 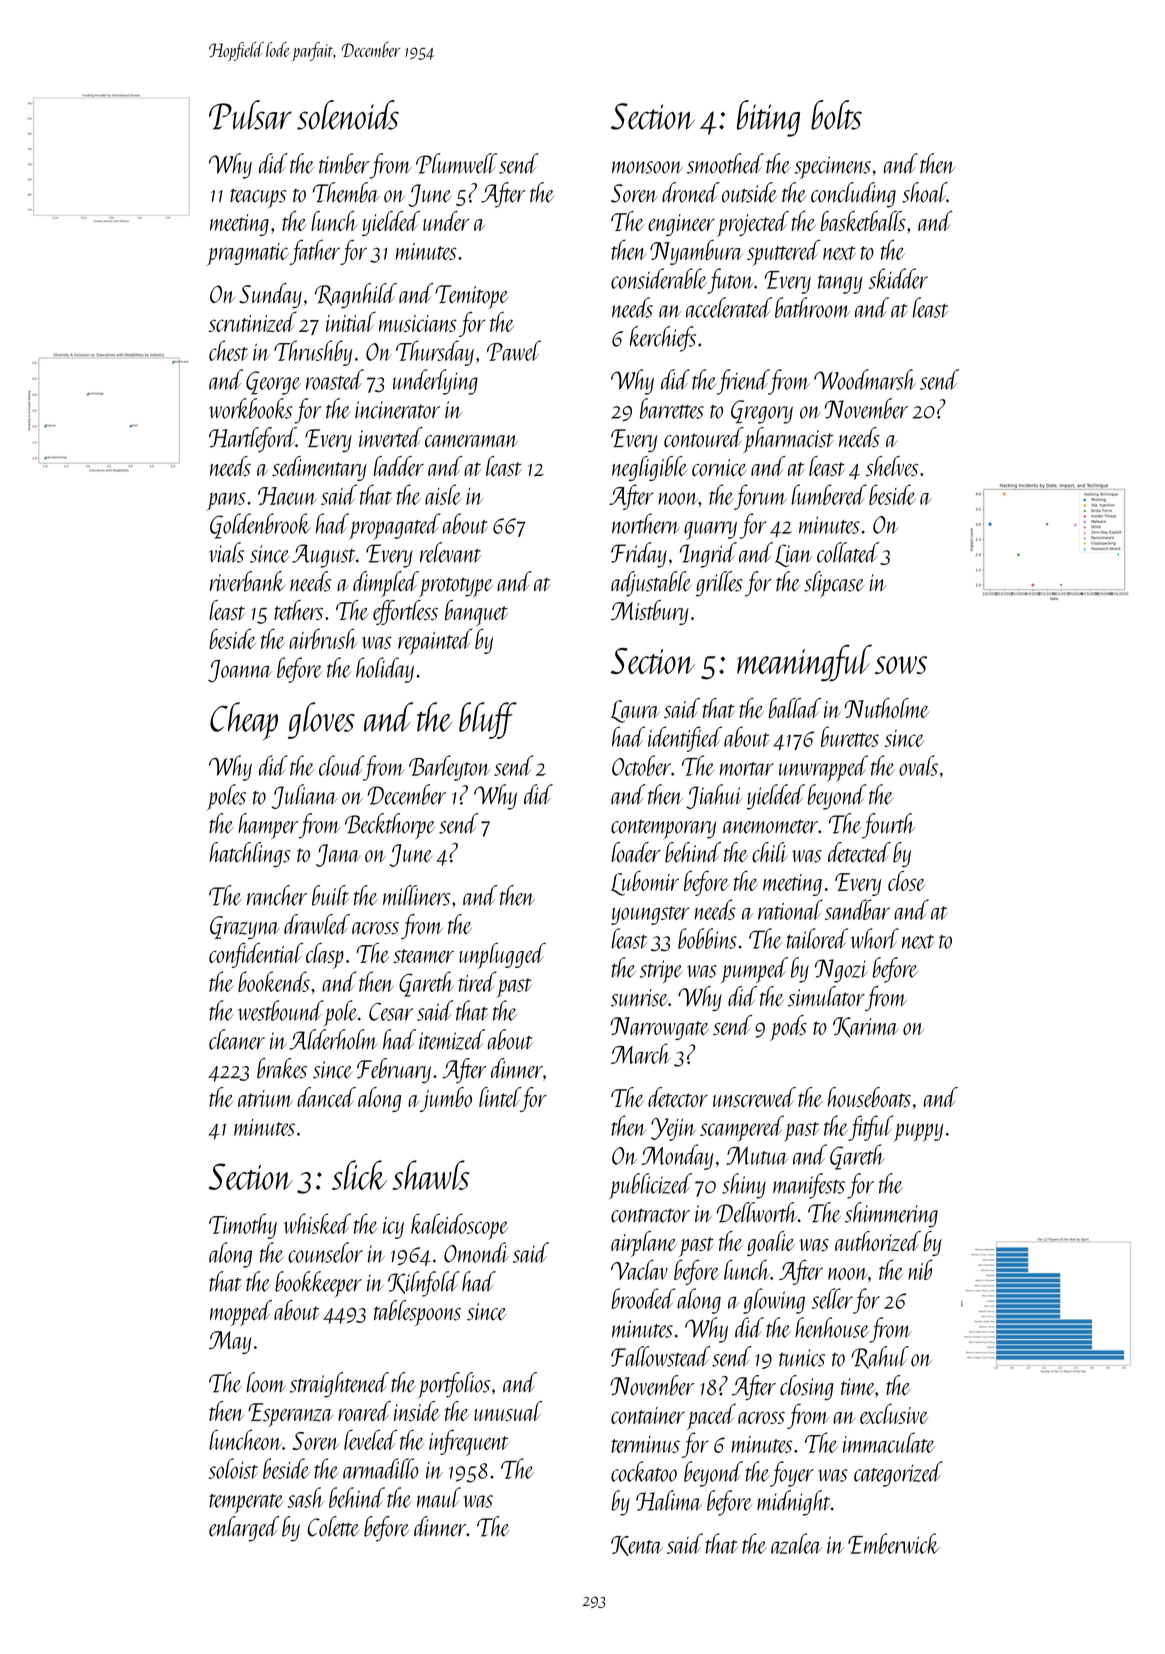 What do you see at coordinates (430, 1175) in the document?
I see `shawls` at bounding box center [430, 1175].
